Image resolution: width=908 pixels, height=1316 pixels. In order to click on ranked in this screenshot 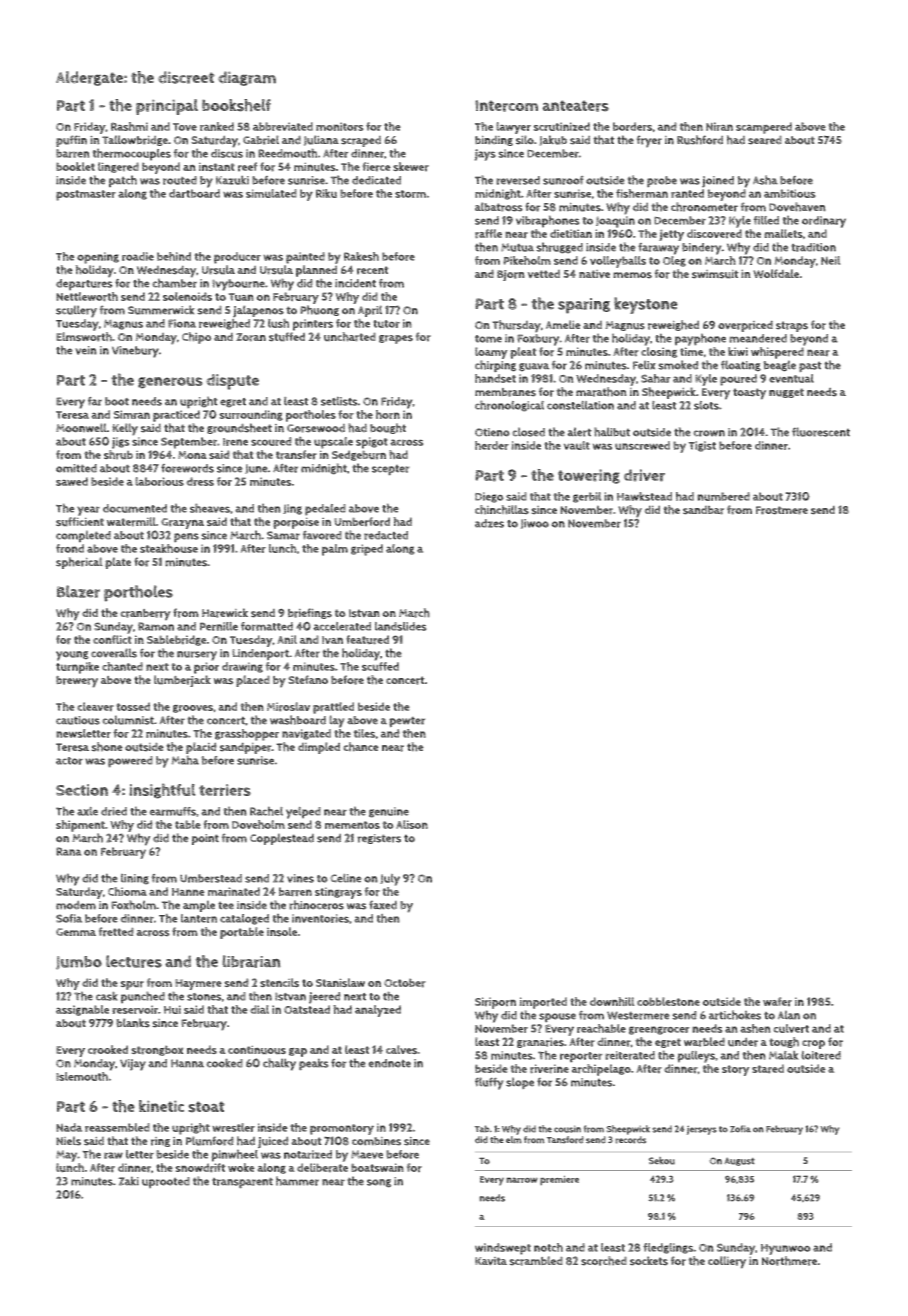, I will do `click(217, 126)`.
